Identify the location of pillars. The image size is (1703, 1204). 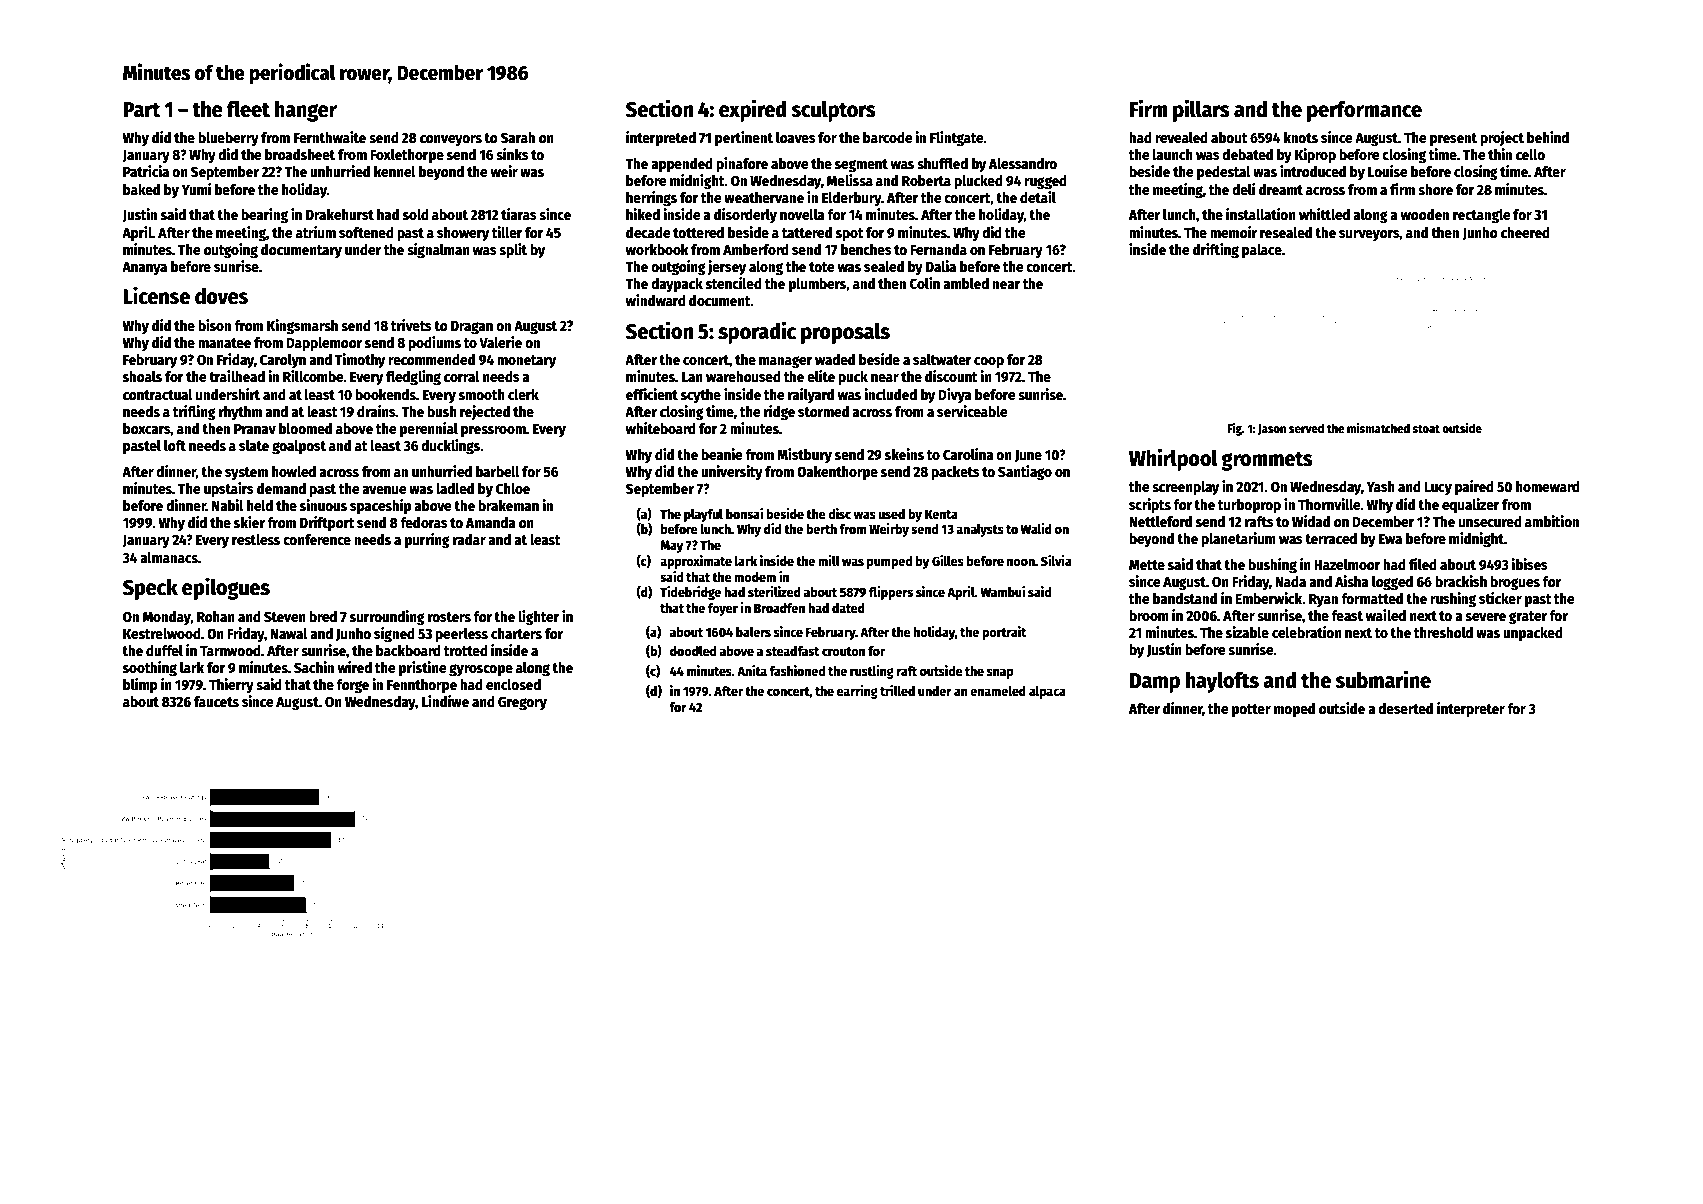
(1201, 110).
